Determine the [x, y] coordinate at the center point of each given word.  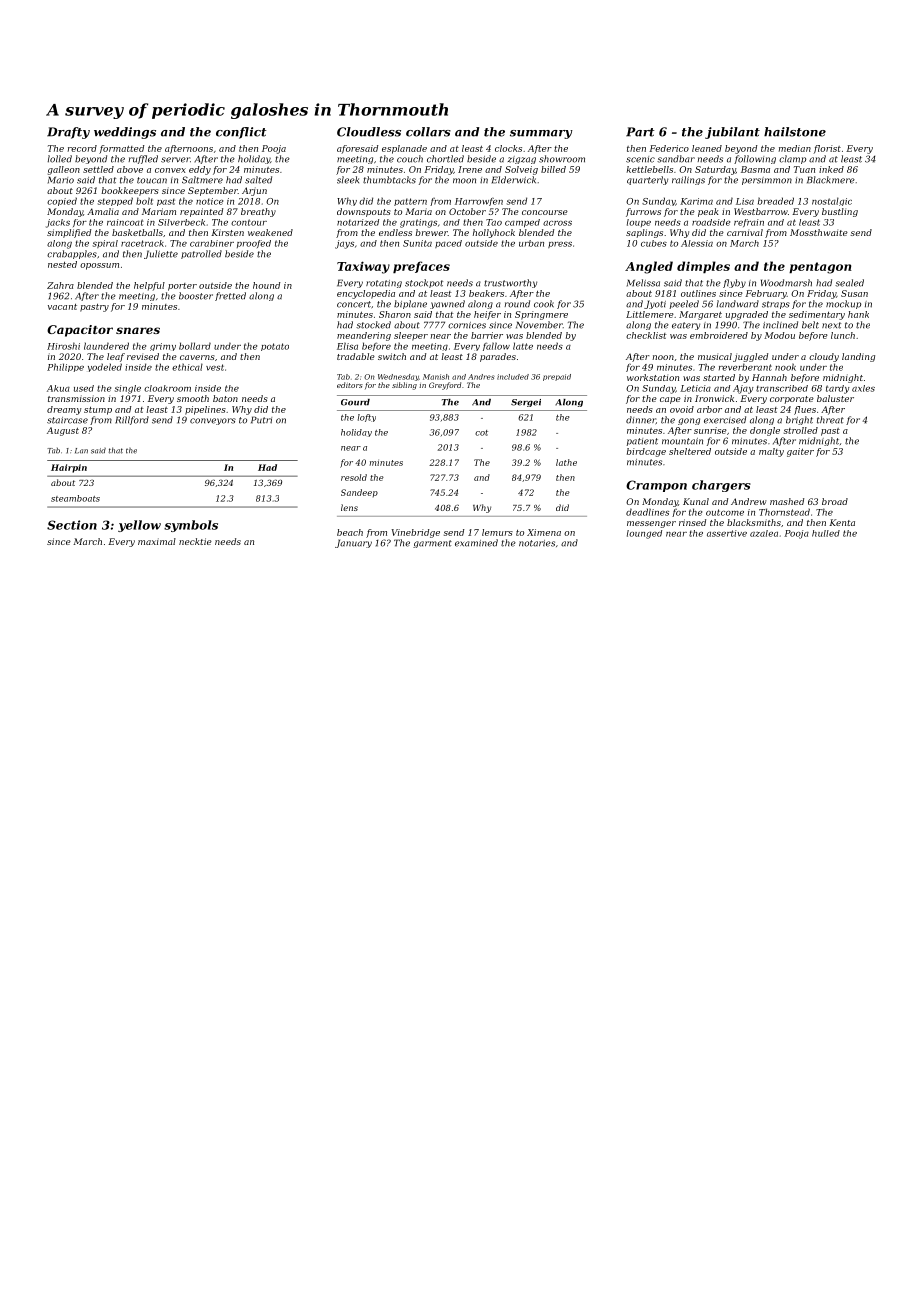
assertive [727, 533]
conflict [241, 133]
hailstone [795, 132]
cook [544, 304]
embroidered [719, 335]
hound [267, 285]
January [353, 543]
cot [481, 433]
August [63, 431]
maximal [157, 541]
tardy [838, 389]
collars [428, 132]
